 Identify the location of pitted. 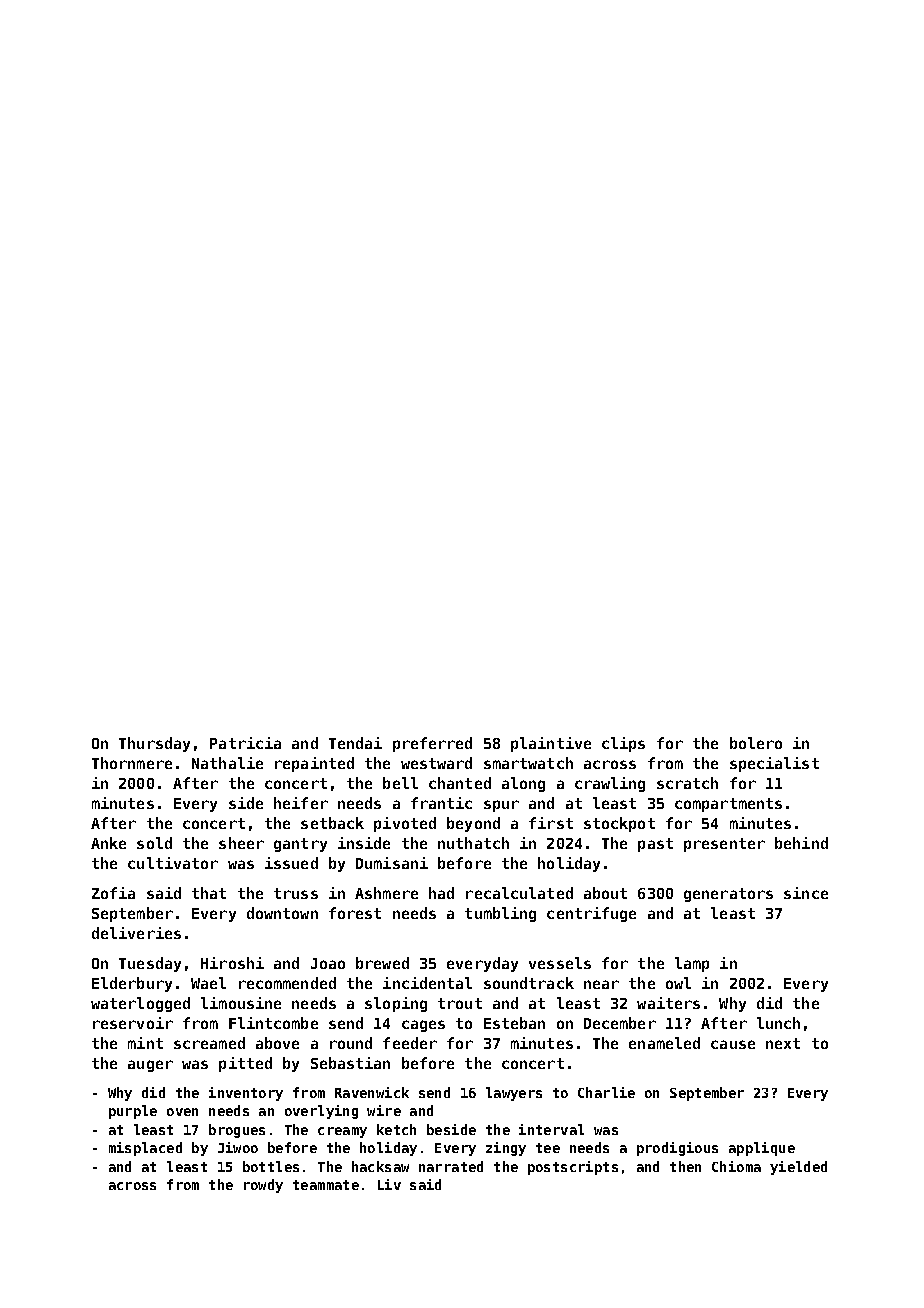
(245, 1064).
